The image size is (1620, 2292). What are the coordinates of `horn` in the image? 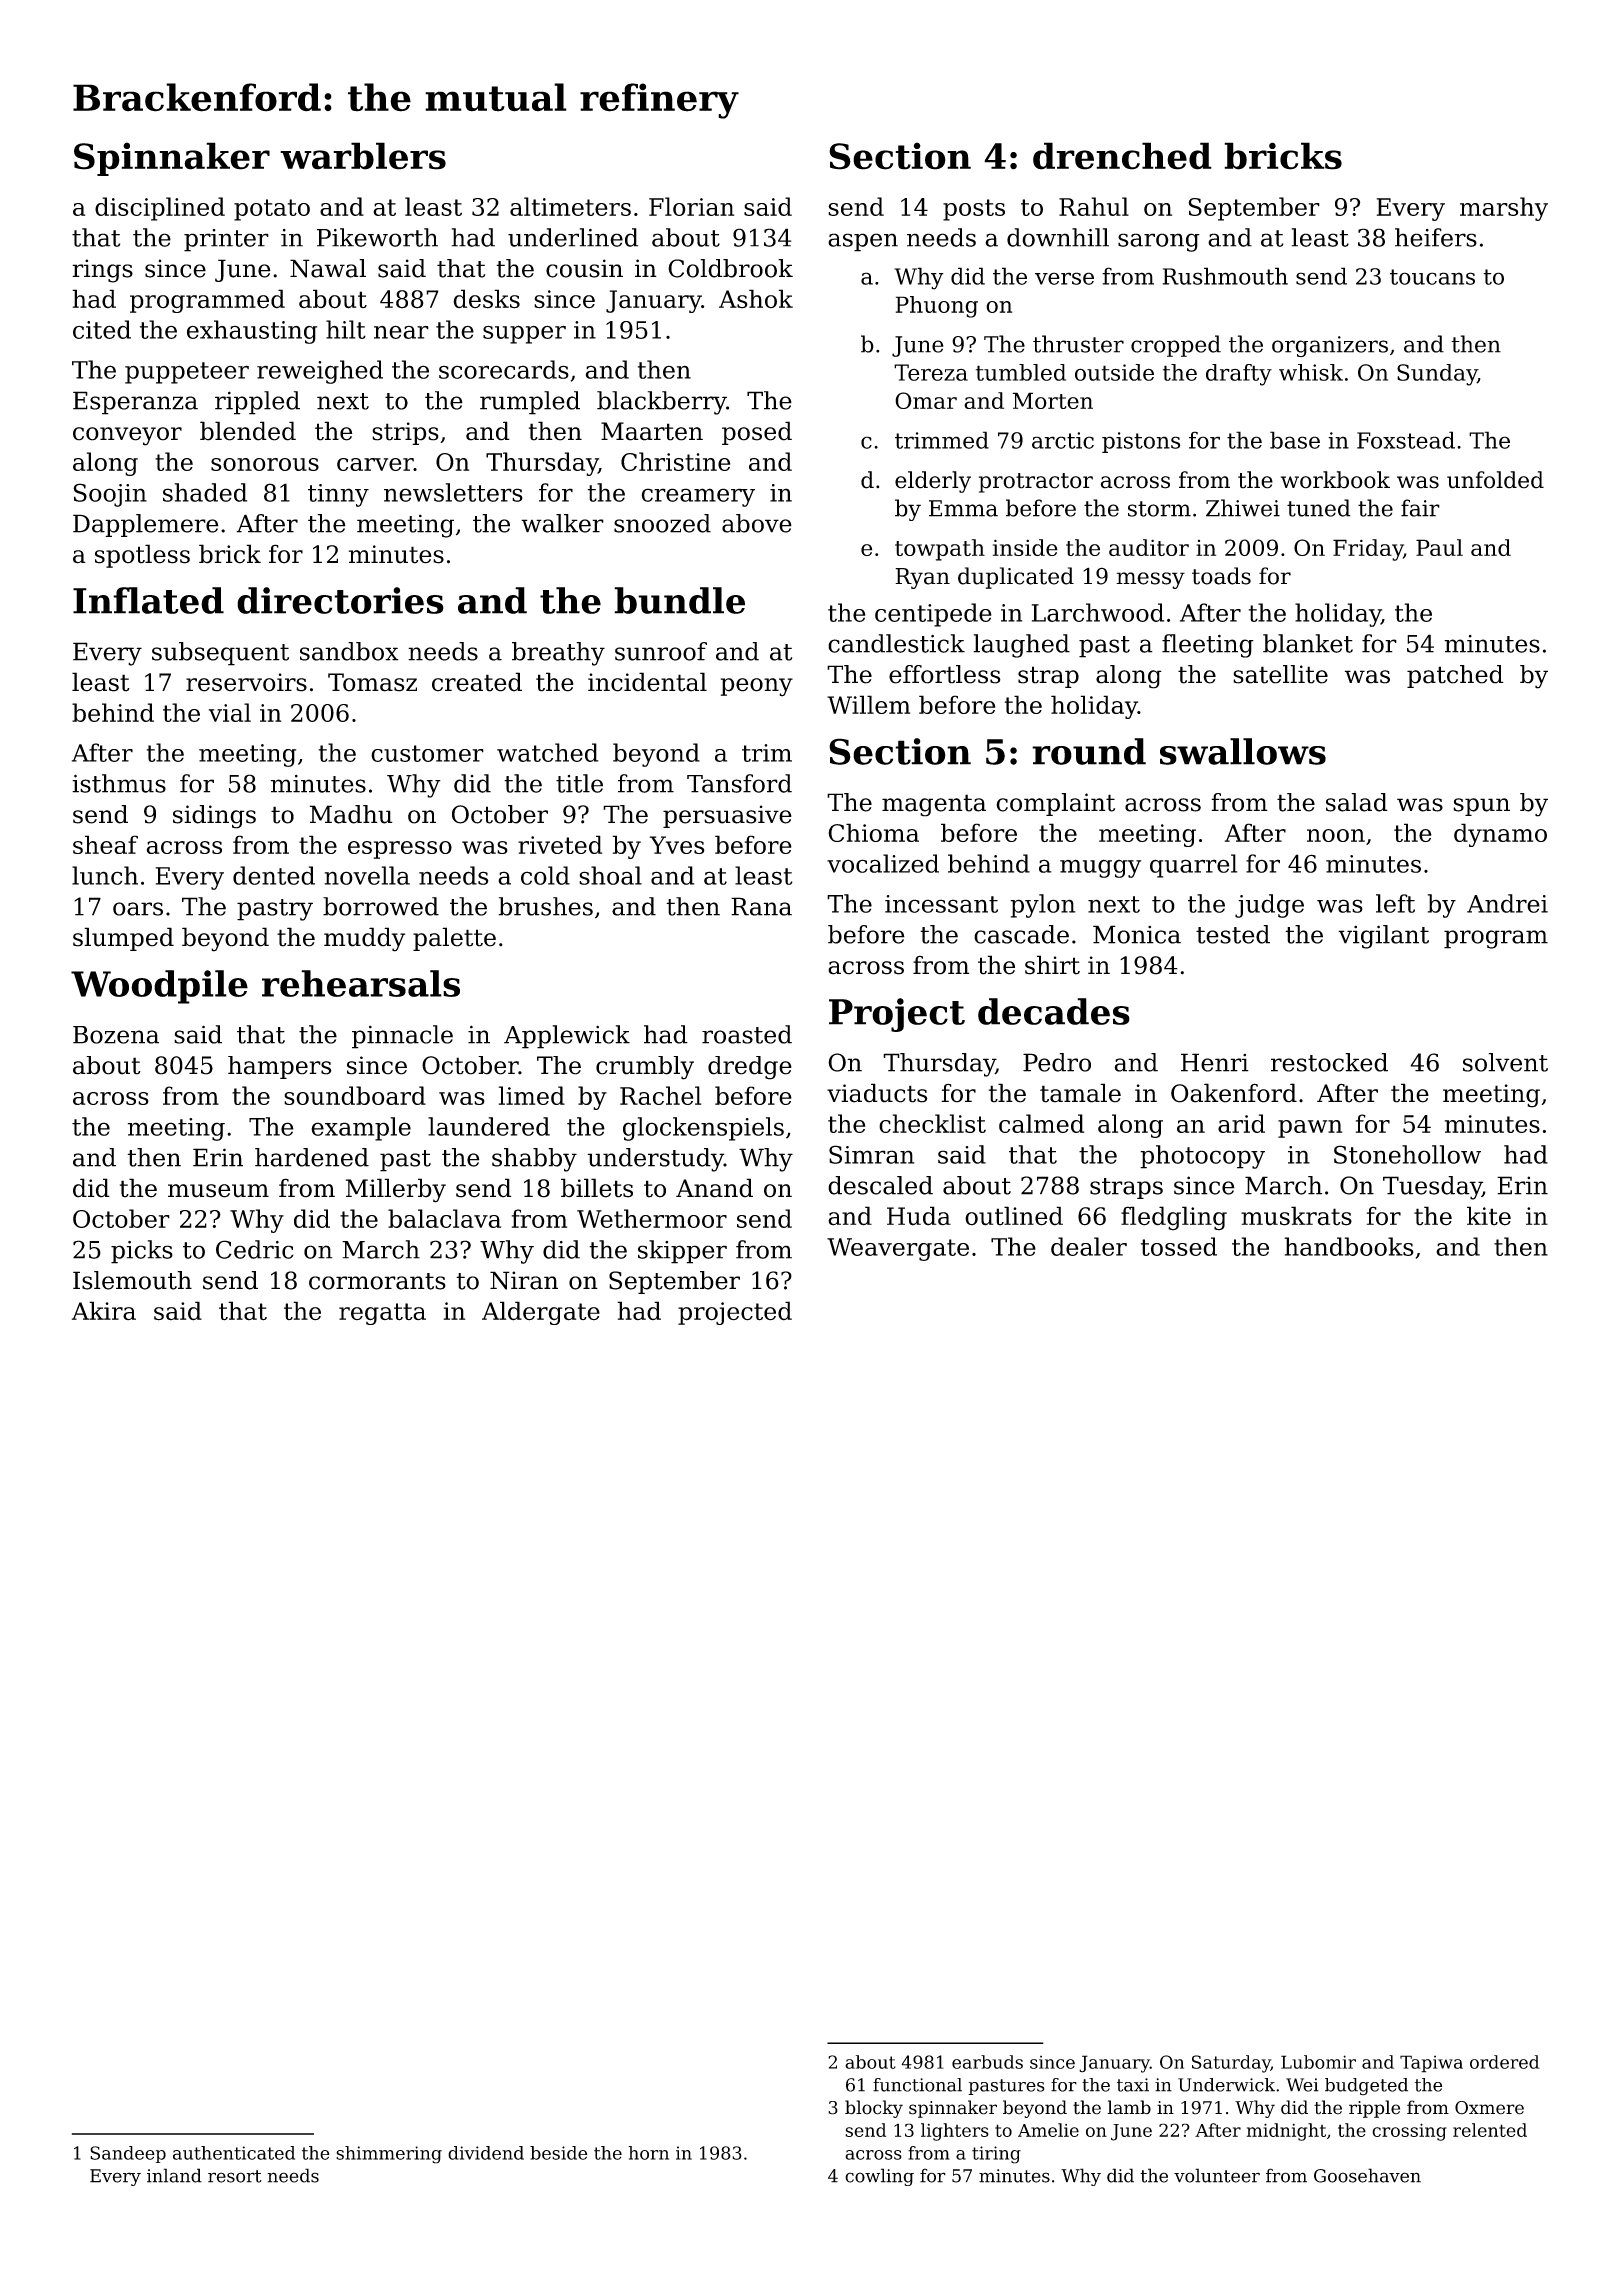 It's located at (648, 2153).
